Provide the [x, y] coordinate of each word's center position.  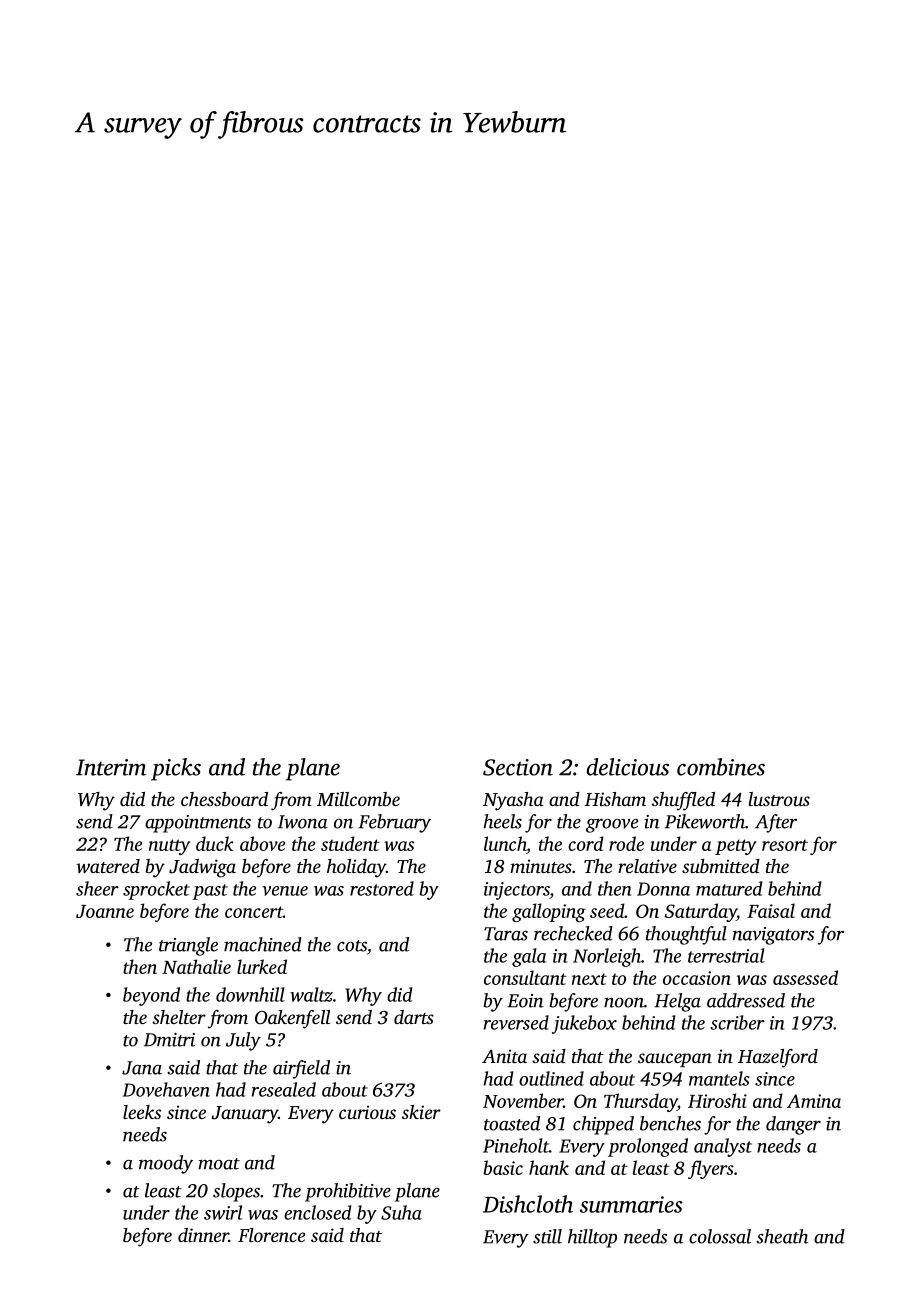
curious [367, 1112]
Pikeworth [705, 821]
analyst [723, 1147]
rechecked [573, 933]
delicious [628, 767]
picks [176, 769]
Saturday [701, 912]
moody [166, 1164]
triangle [188, 946]
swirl [223, 1212]
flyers [711, 1169]
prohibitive [348, 1192]
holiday [356, 868]
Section [518, 767]
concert [254, 912]
